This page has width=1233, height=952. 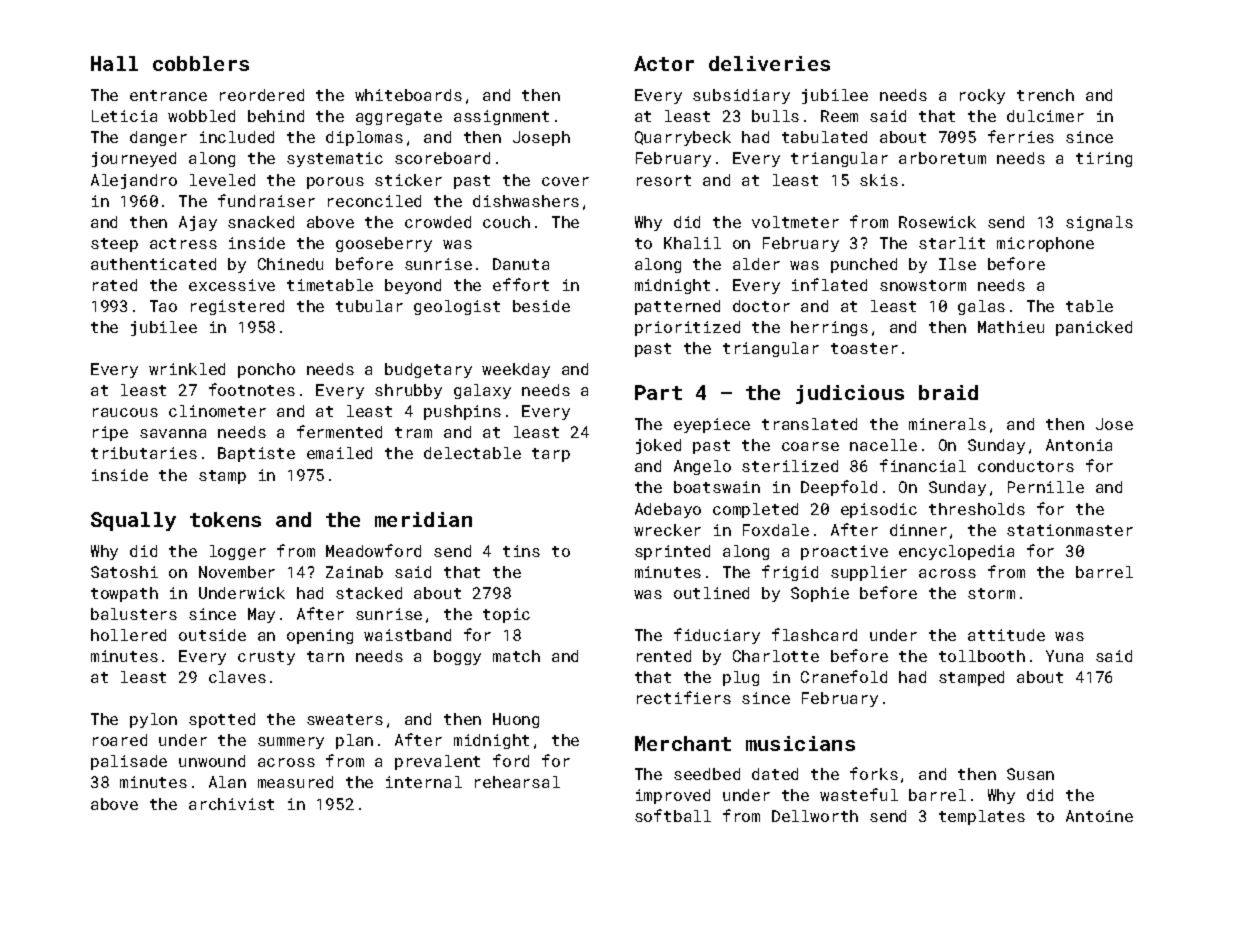 I want to click on Quarrybeck, so click(x=683, y=138).
